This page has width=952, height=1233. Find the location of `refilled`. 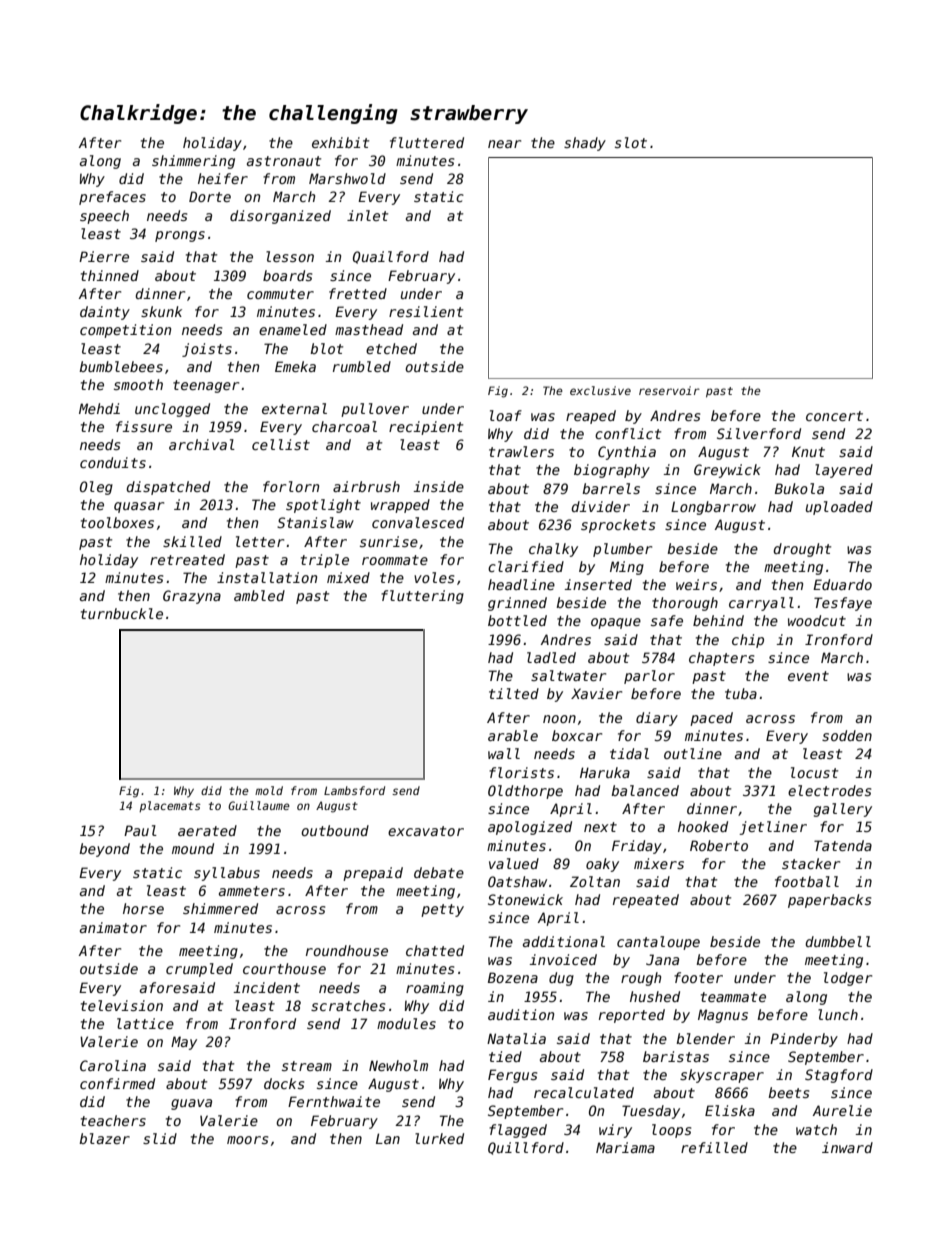

refilled is located at coordinates (714, 1147).
